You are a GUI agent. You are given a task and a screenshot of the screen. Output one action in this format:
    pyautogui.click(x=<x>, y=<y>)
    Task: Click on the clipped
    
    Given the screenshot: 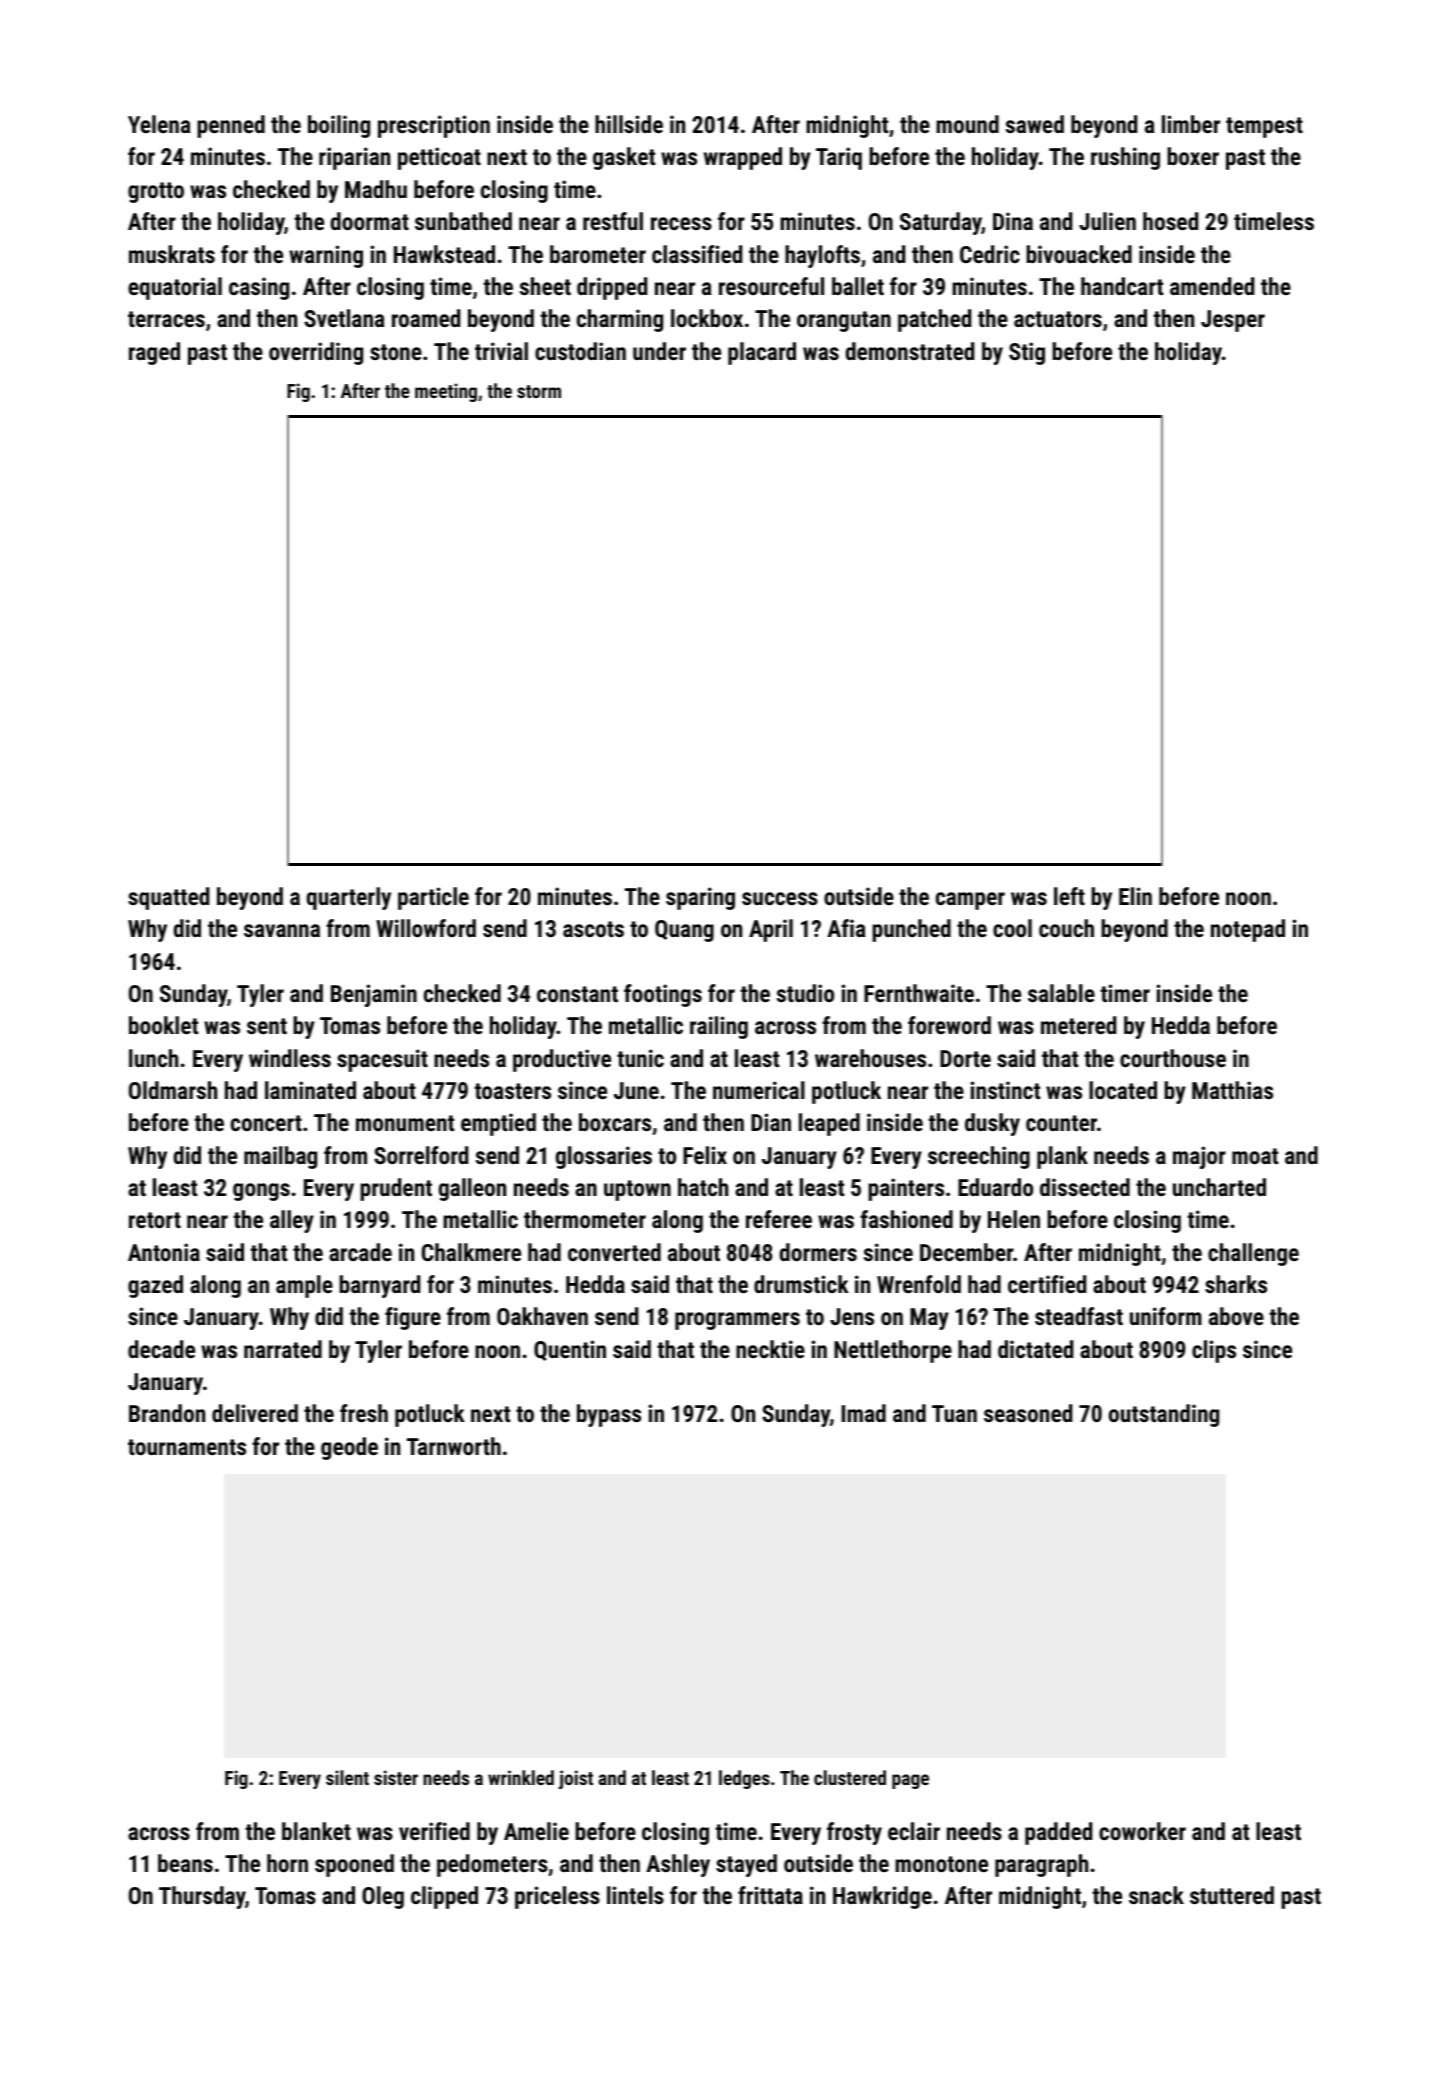 What is the action you would take?
    pyautogui.click(x=444, y=1897)
